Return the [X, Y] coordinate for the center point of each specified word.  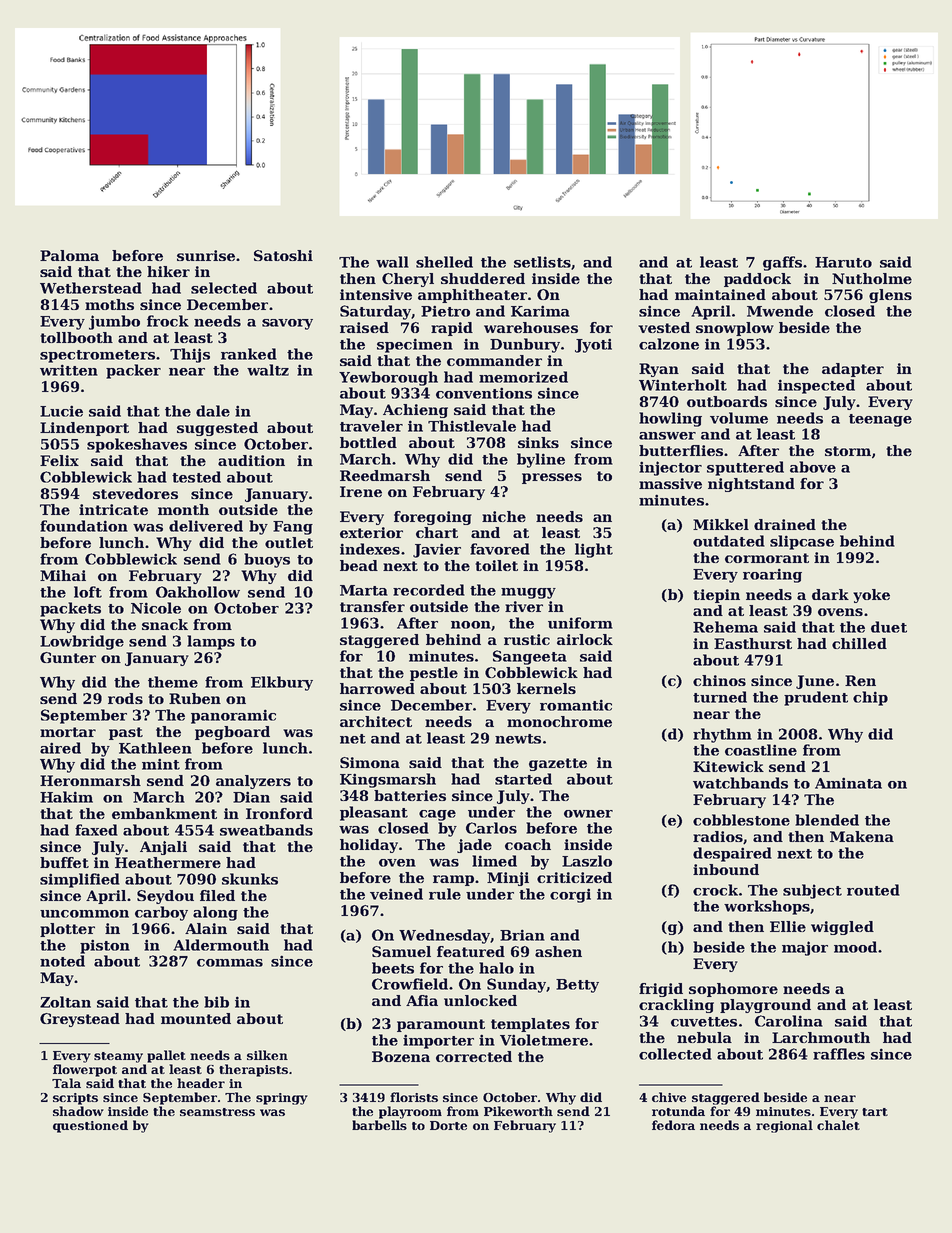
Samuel [401, 951]
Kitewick [728, 766]
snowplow [735, 329]
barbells [379, 1125]
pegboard [232, 733]
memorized [523, 377]
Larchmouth [821, 1037]
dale [213, 411]
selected [224, 288]
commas [230, 963]
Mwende [780, 311]
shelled [444, 262]
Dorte [448, 1125]
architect [376, 721]
